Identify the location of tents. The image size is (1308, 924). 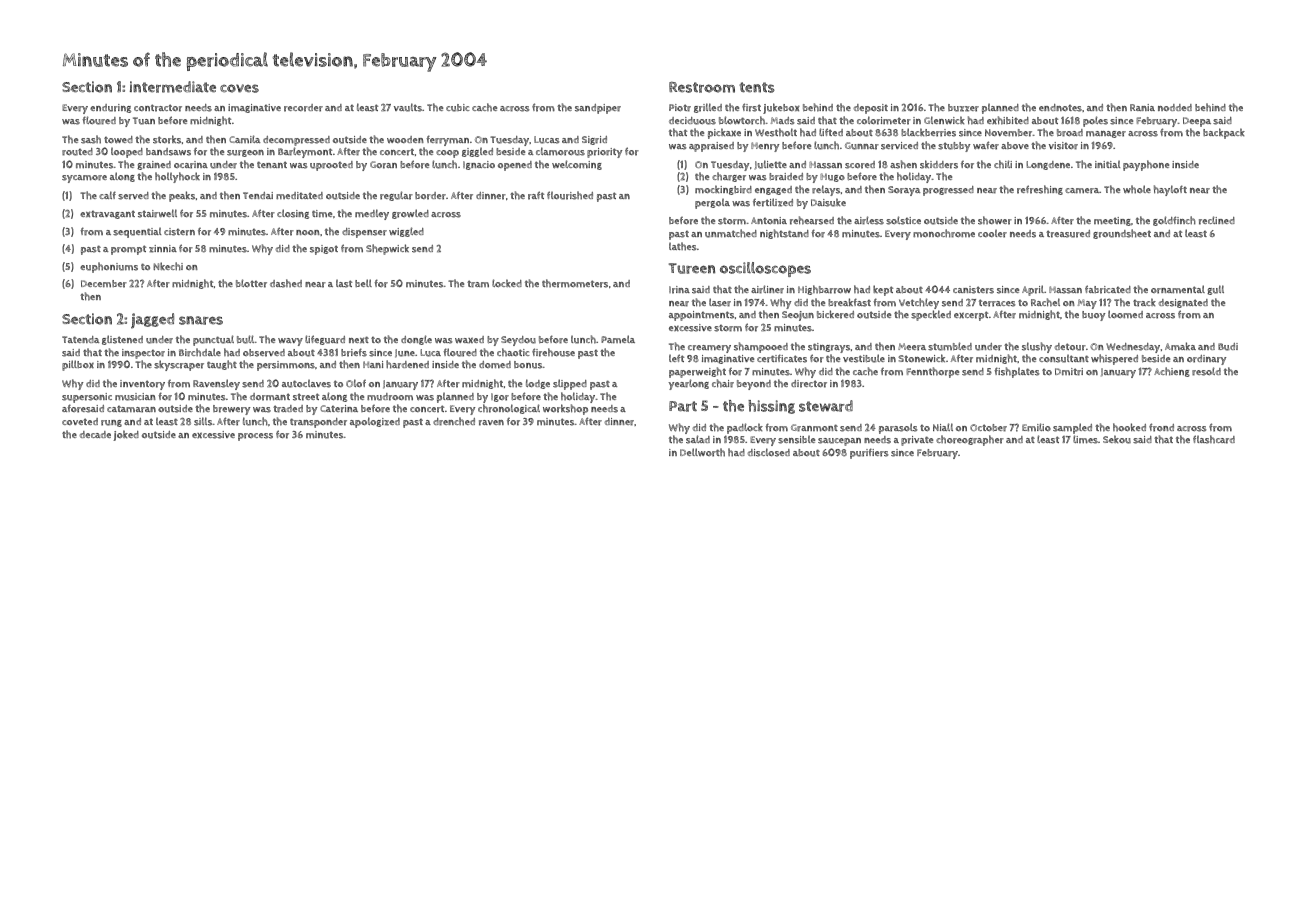
(757, 87).
